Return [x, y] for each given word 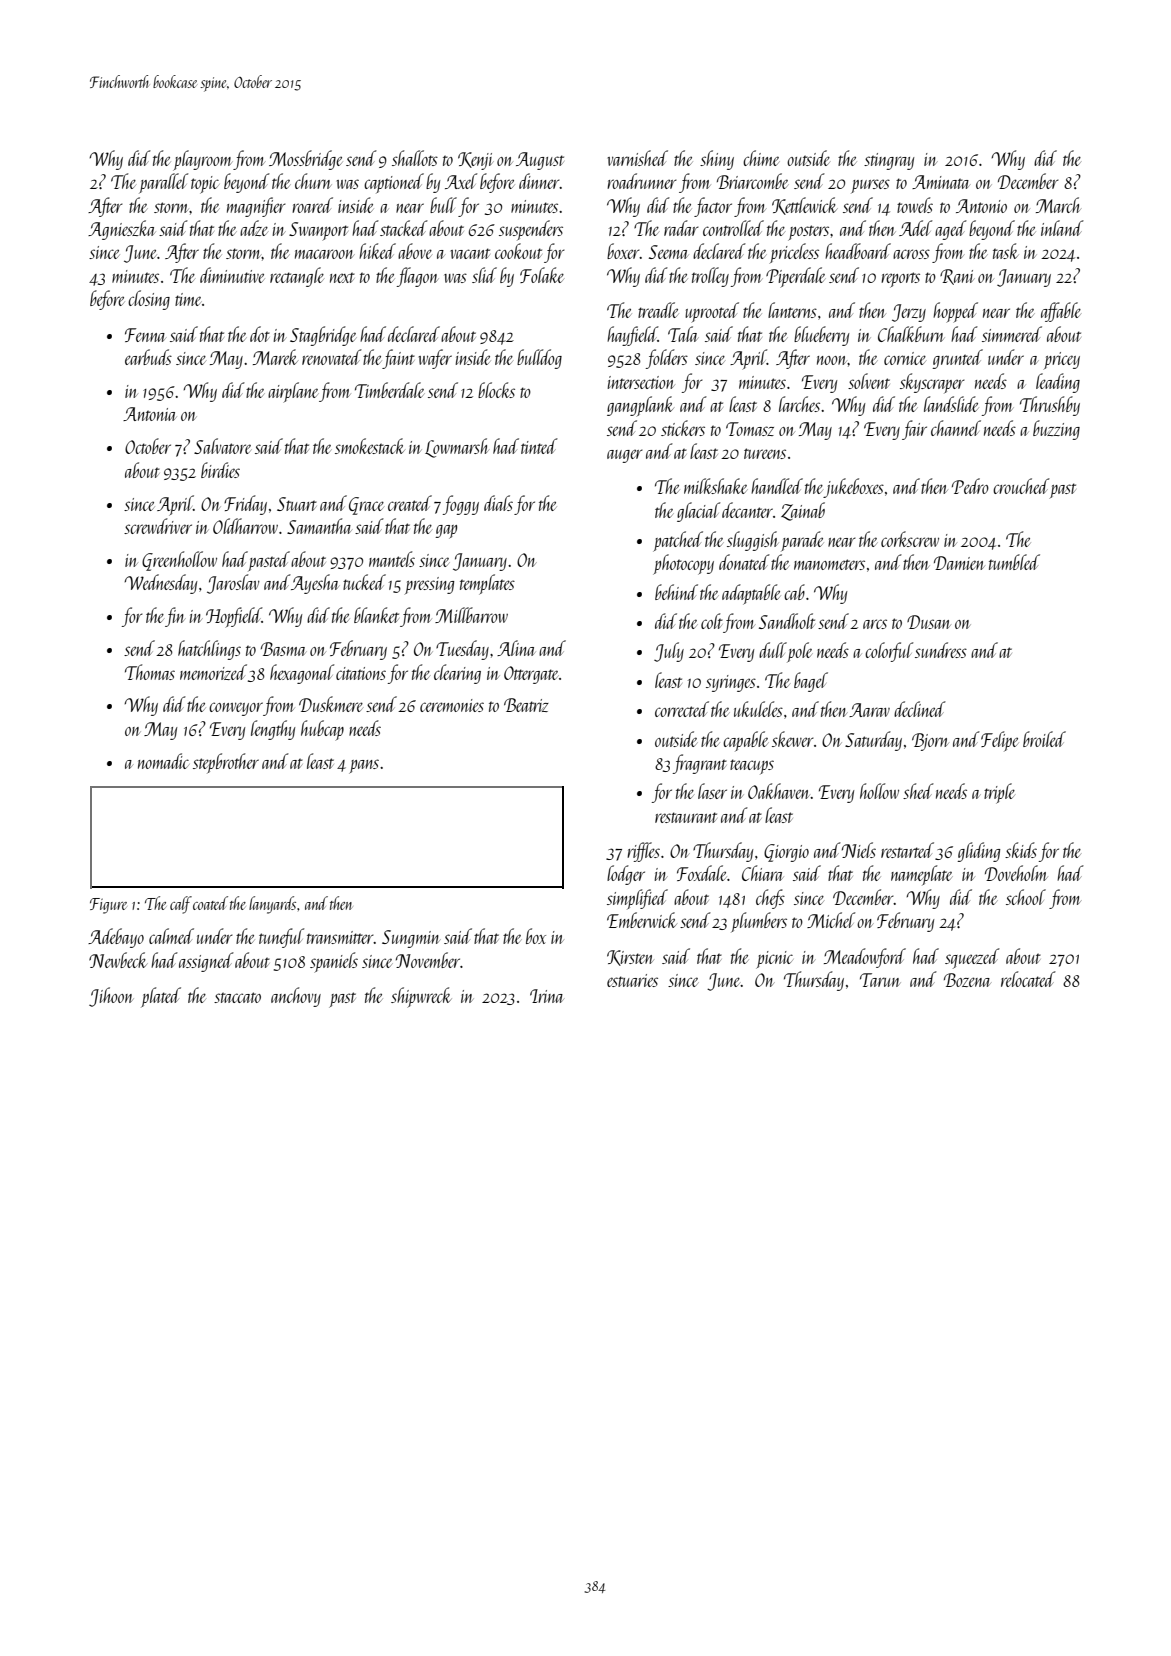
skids [1021, 850]
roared [312, 205]
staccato [237, 997]
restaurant [686, 817]
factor [713, 207]
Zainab [803, 511]
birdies [220, 470]
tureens [765, 453]
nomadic [163, 761]
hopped [955, 312]
